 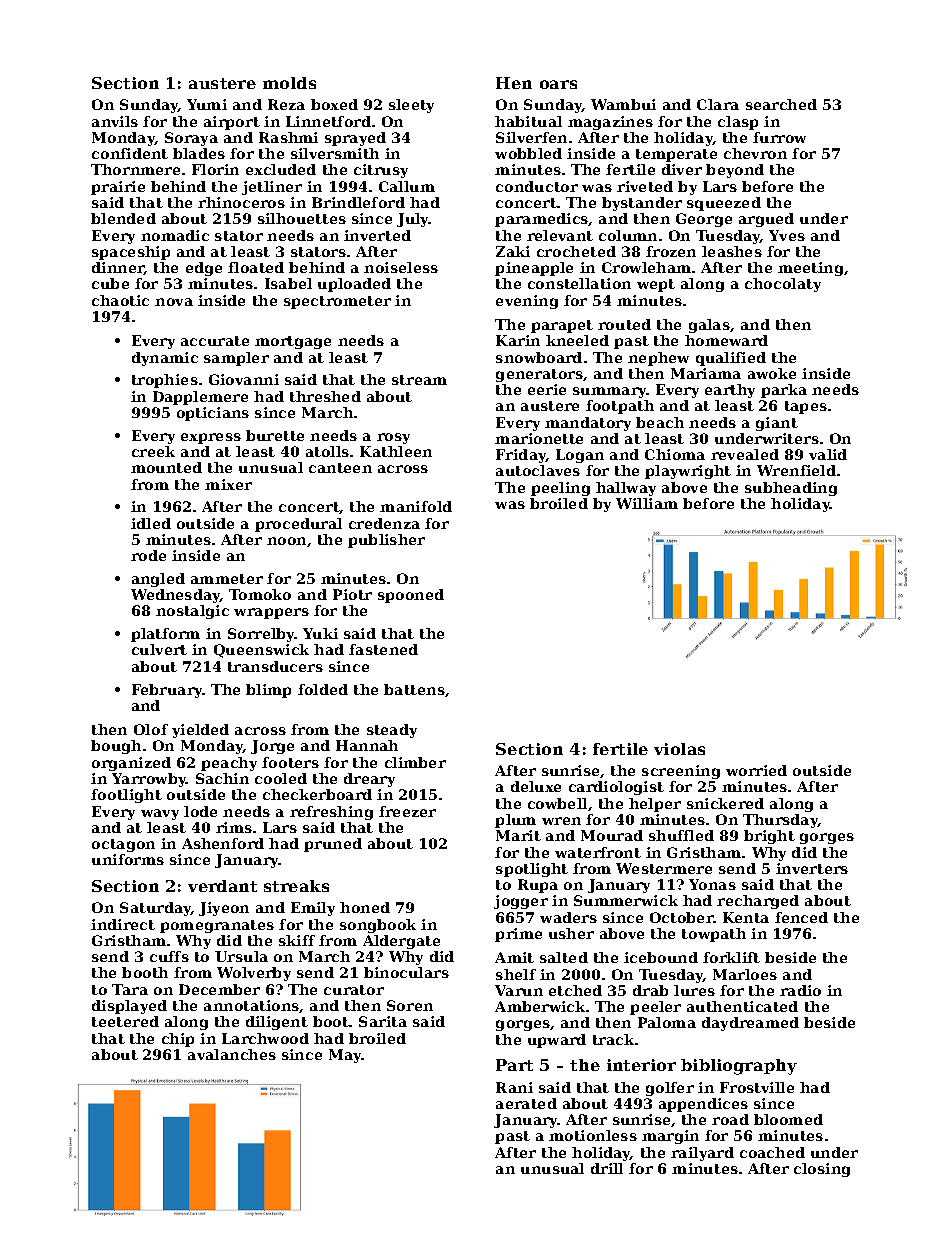 What do you see at coordinates (725, 803) in the page?
I see `snickered` at bounding box center [725, 803].
